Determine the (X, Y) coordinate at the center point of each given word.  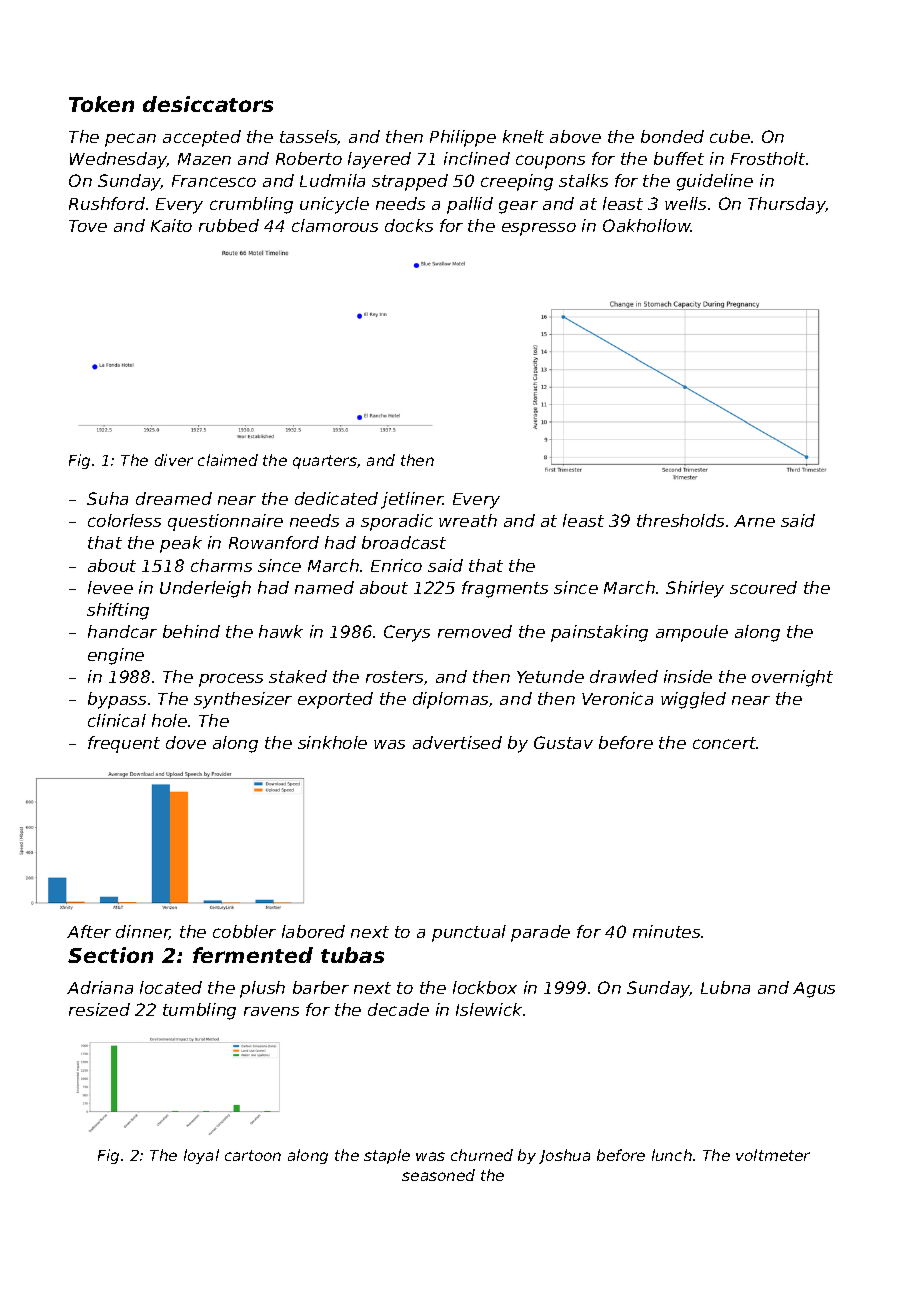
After (89, 931)
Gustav (563, 742)
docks (409, 225)
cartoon (253, 1155)
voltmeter (773, 1155)
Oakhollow (647, 225)
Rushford (107, 203)
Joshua (564, 1156)
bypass (117, 700)
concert (725, 743)
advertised (457, 742)
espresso (539, 229)
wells (685, 203)
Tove (88, 226)
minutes (666, 931)
